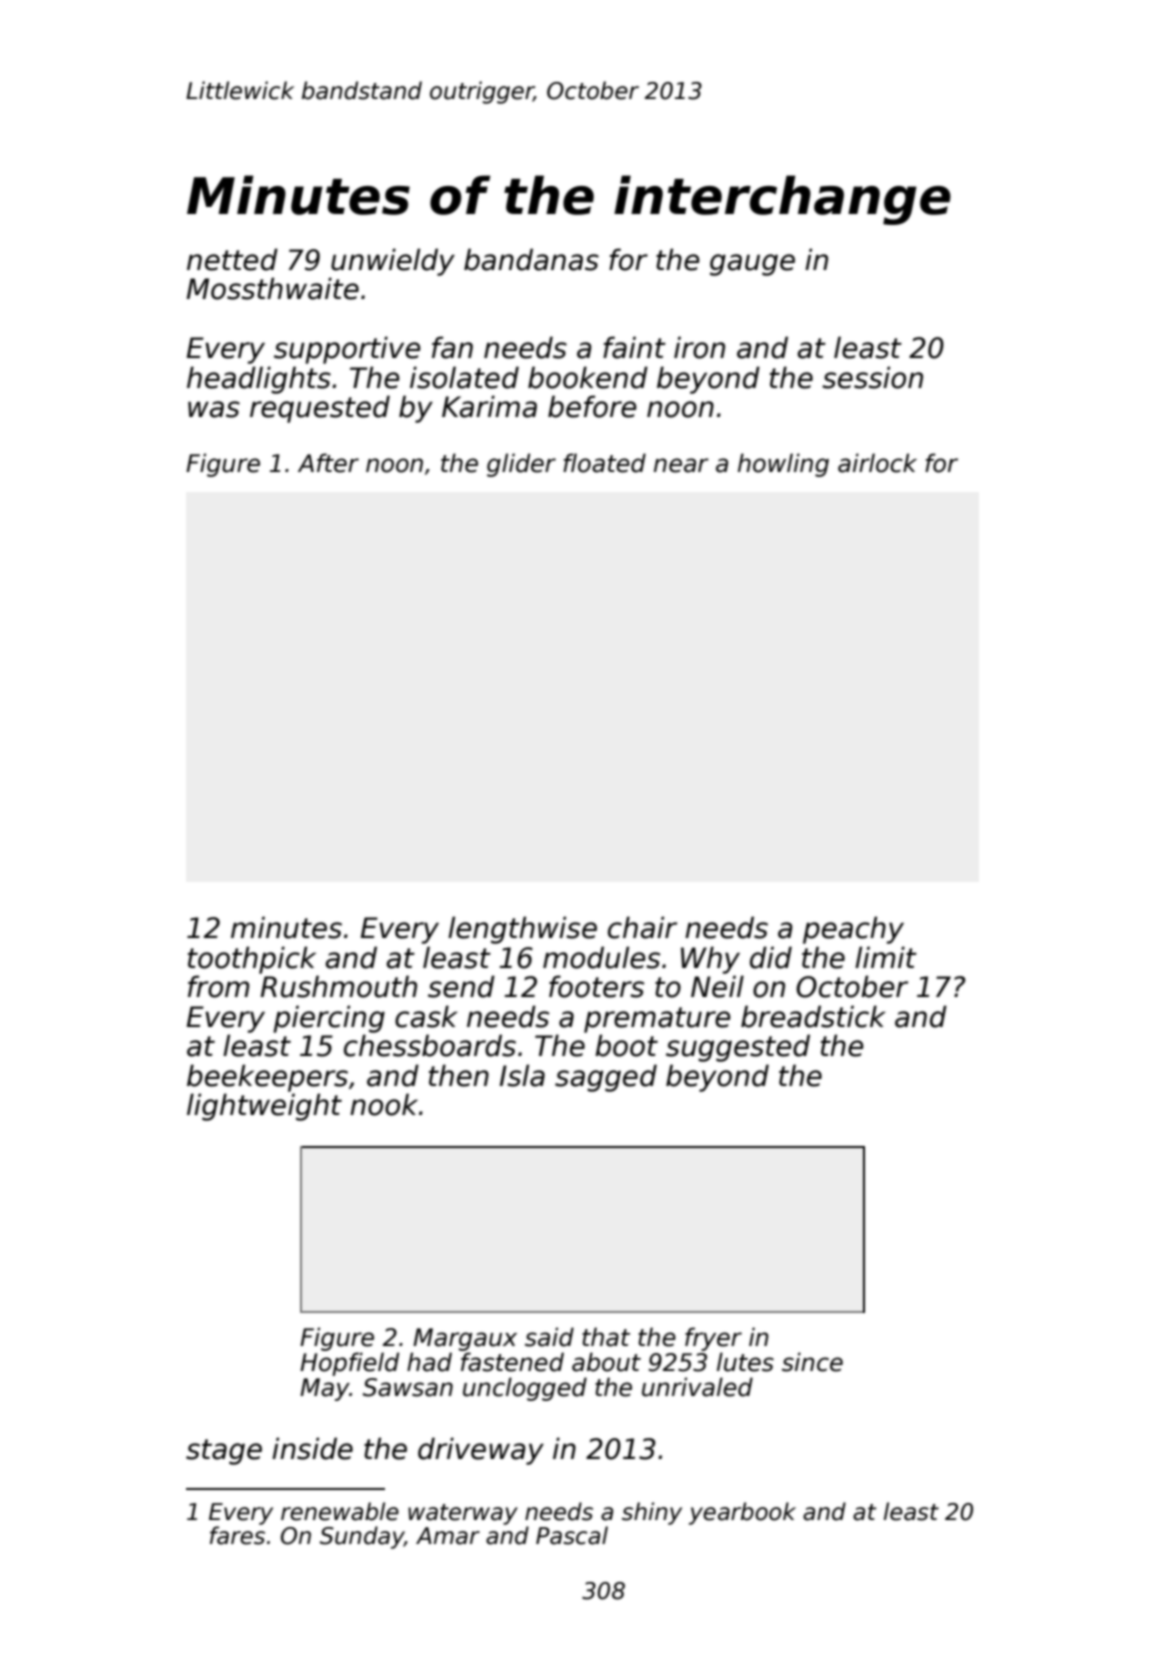 The image size is (1165, 1654). Describe the element at coordinates (252, 960) in the page. I see `toothpick` at that location.
